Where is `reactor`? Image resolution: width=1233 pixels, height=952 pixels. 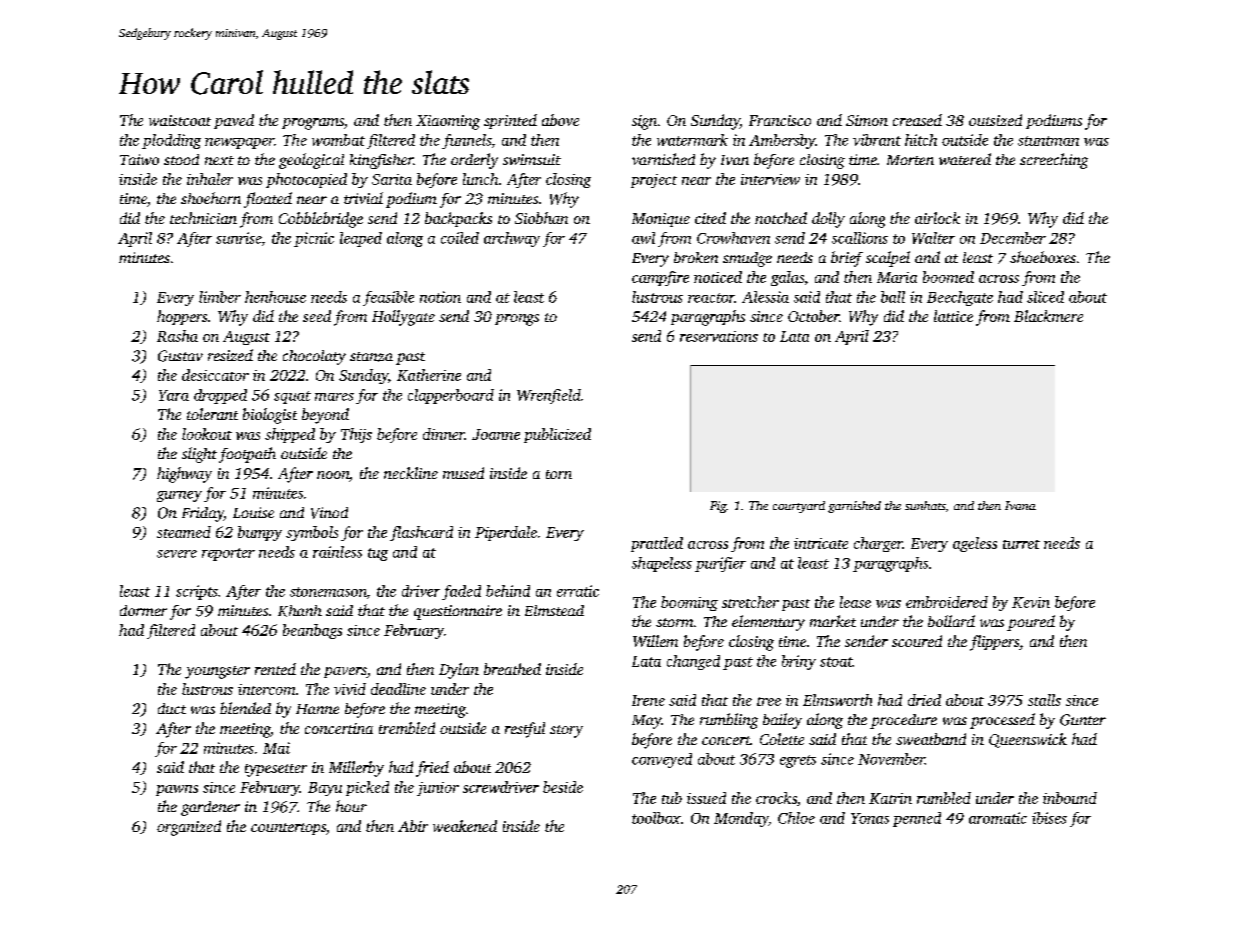
reactor is located at coordinates (711, 298).
